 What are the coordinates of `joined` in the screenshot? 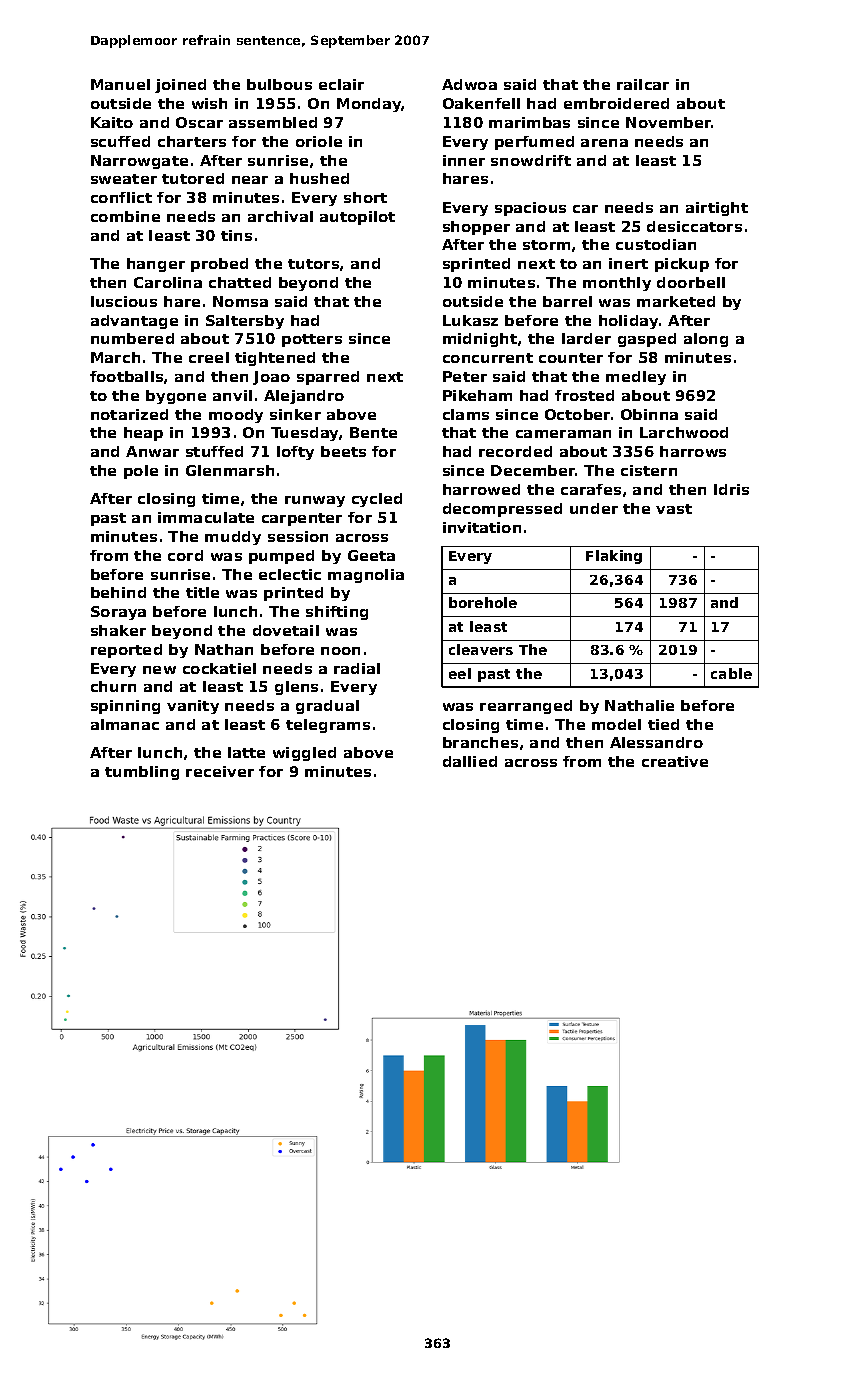 It's located at (180, 86).
